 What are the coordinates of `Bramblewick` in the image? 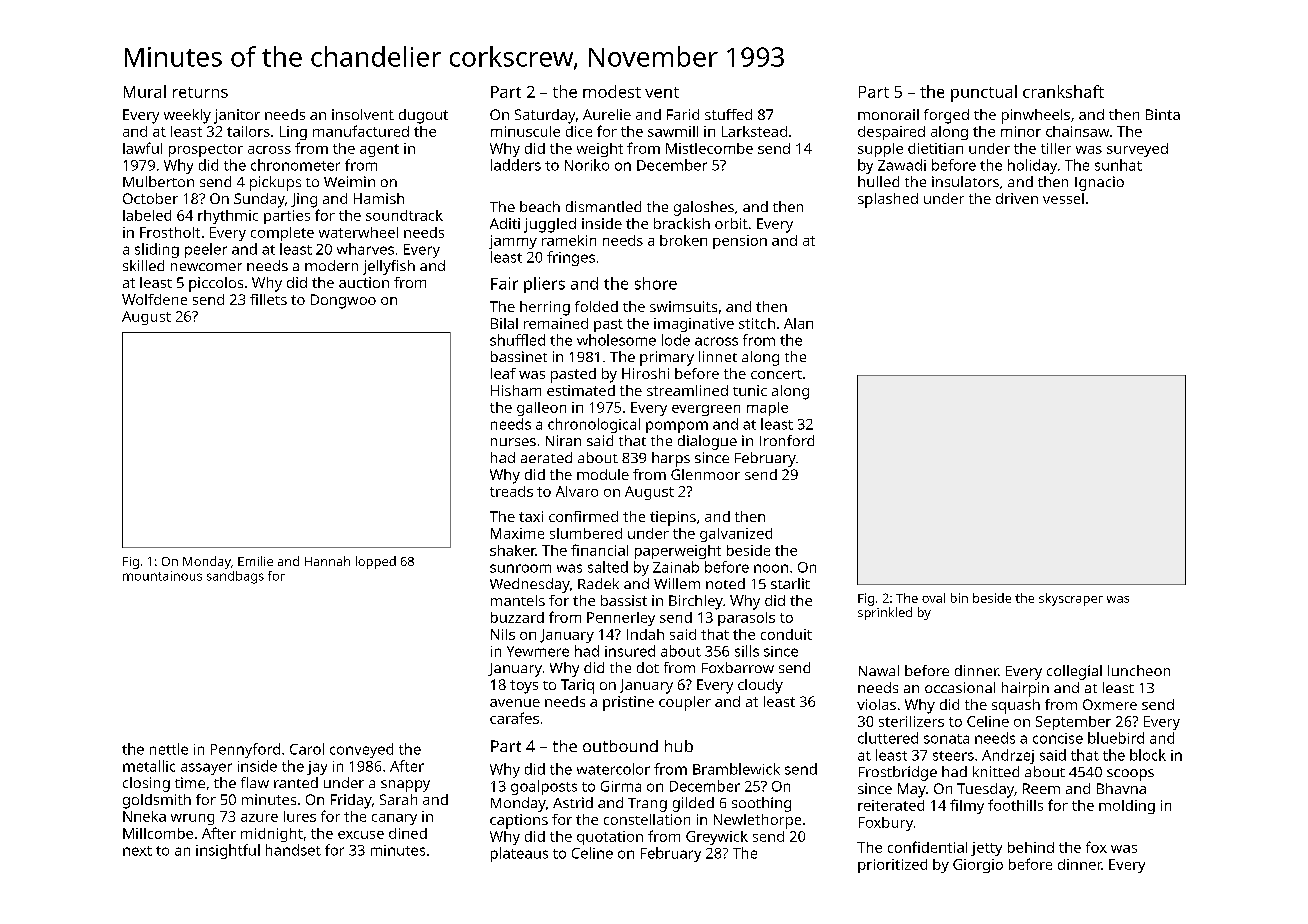 It's located at (736, 769).
